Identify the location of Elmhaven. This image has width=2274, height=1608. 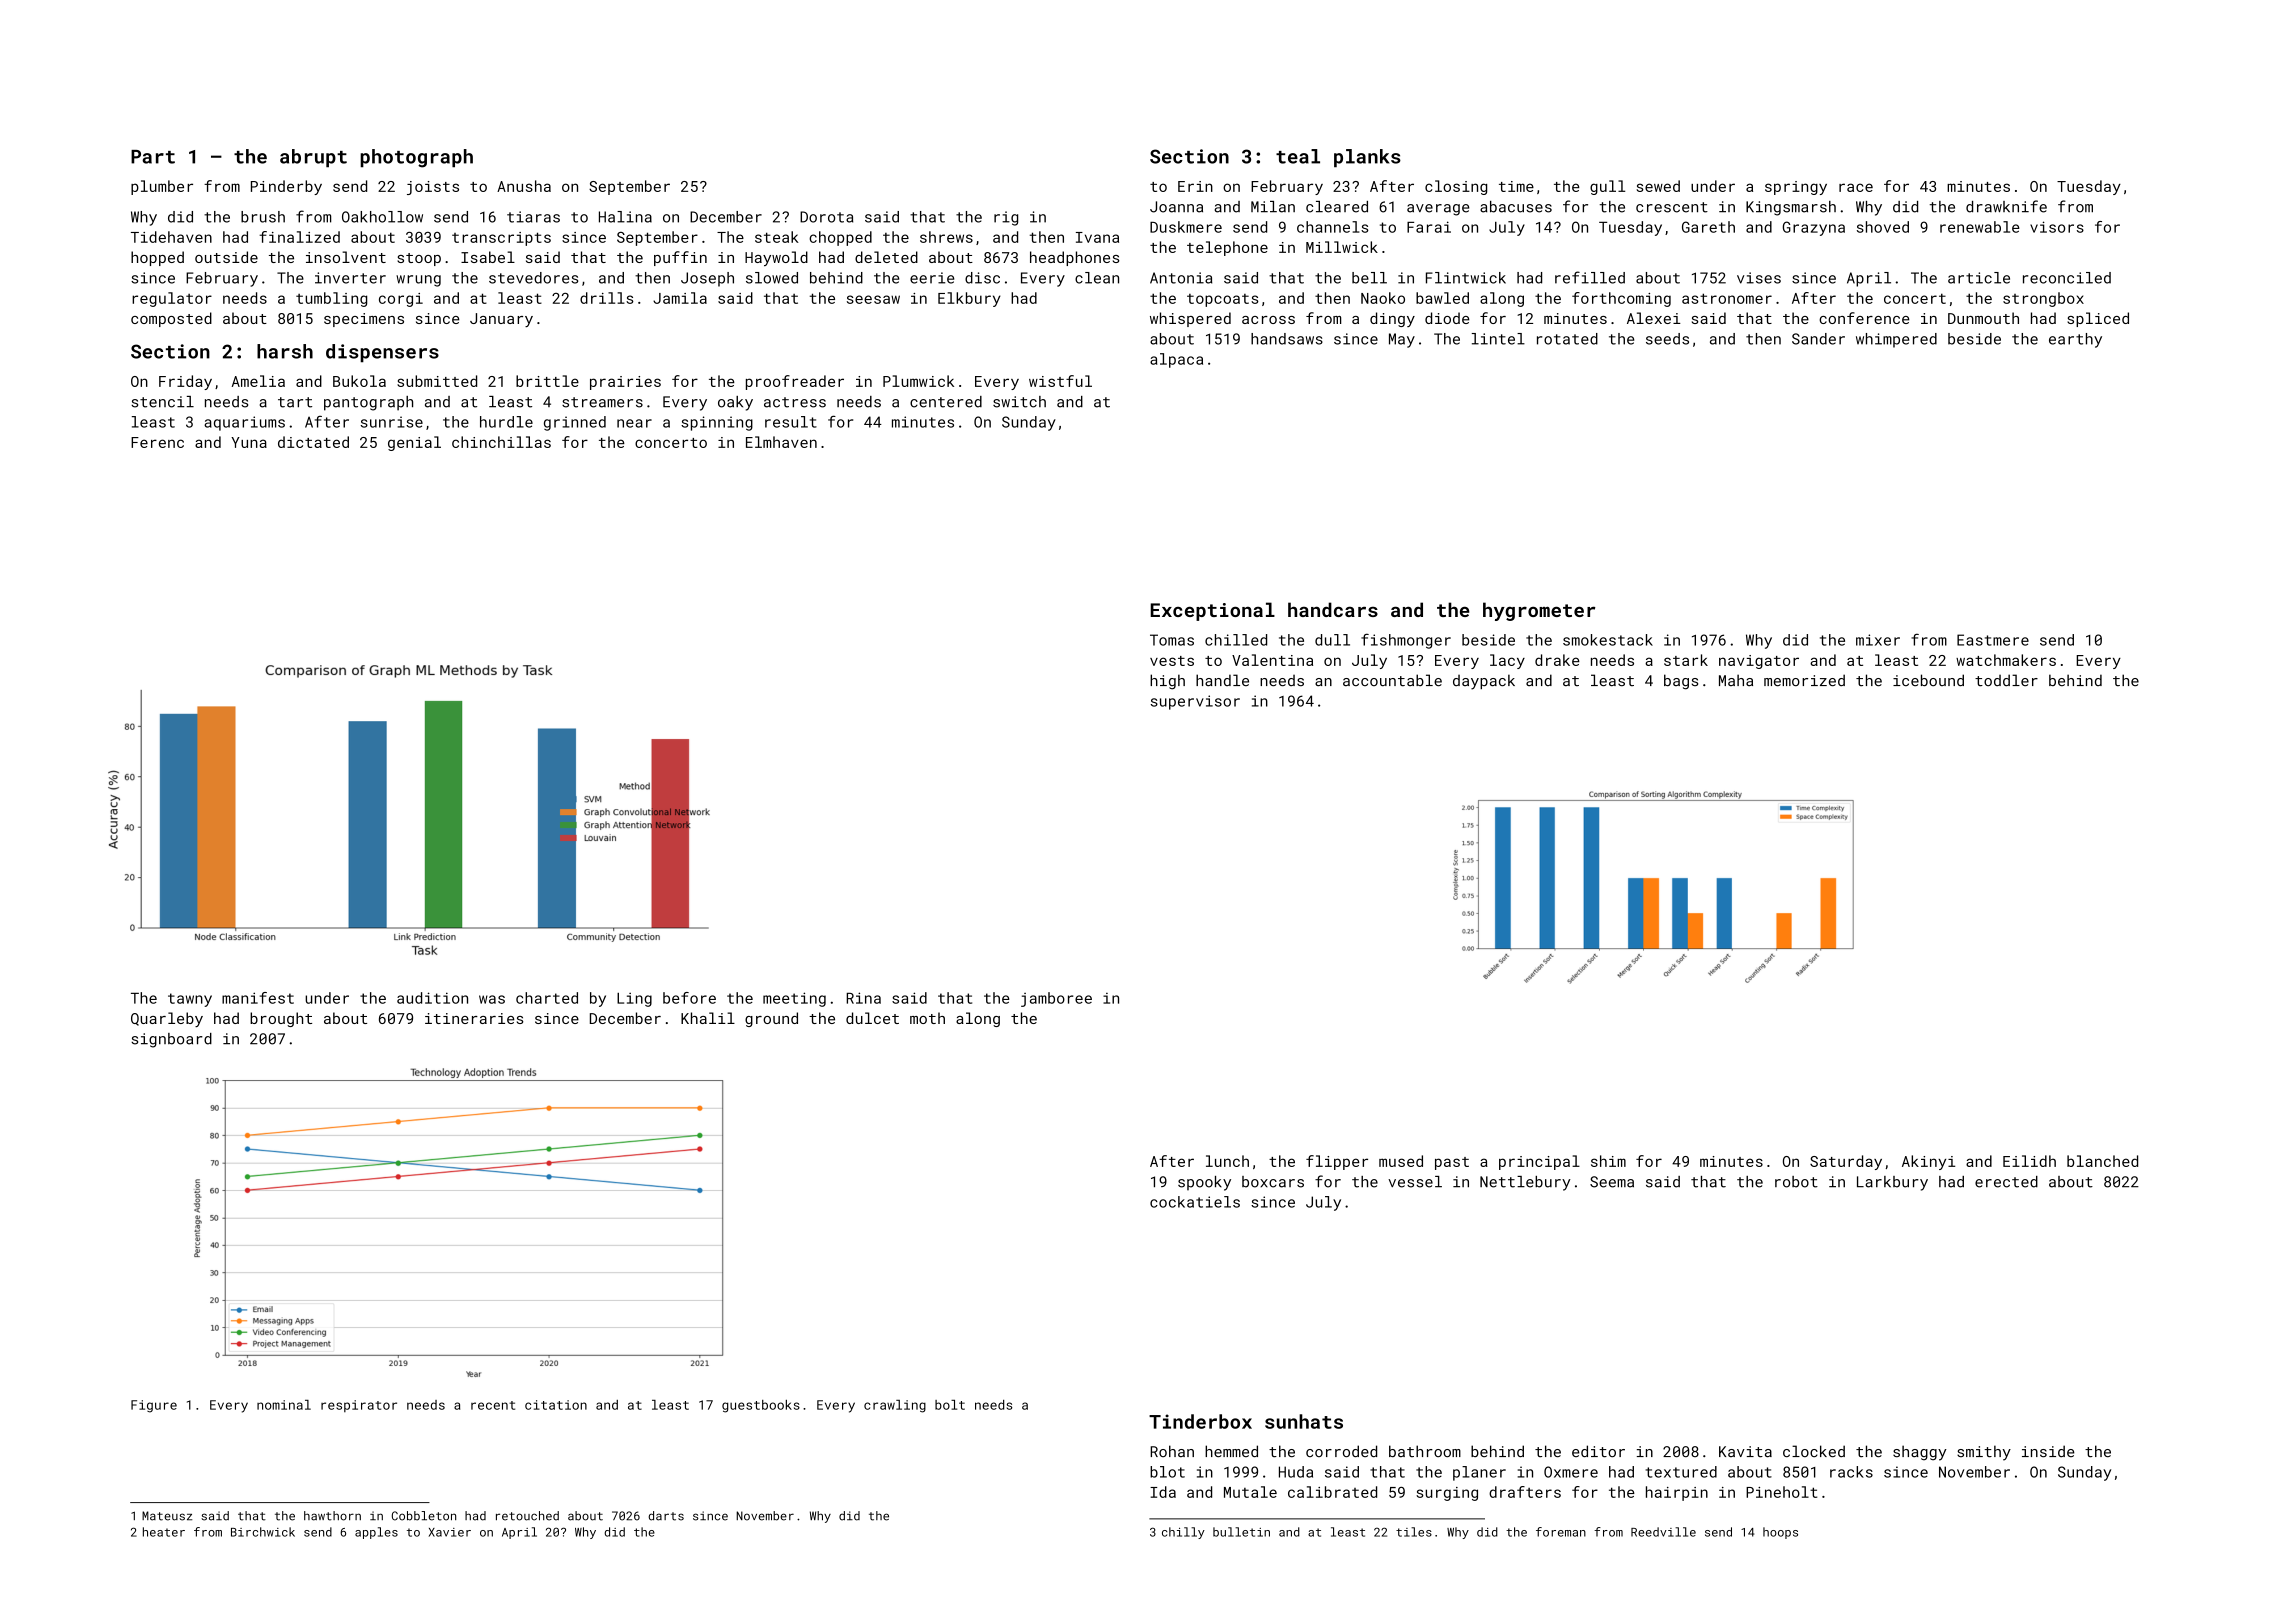
(781, 442).
